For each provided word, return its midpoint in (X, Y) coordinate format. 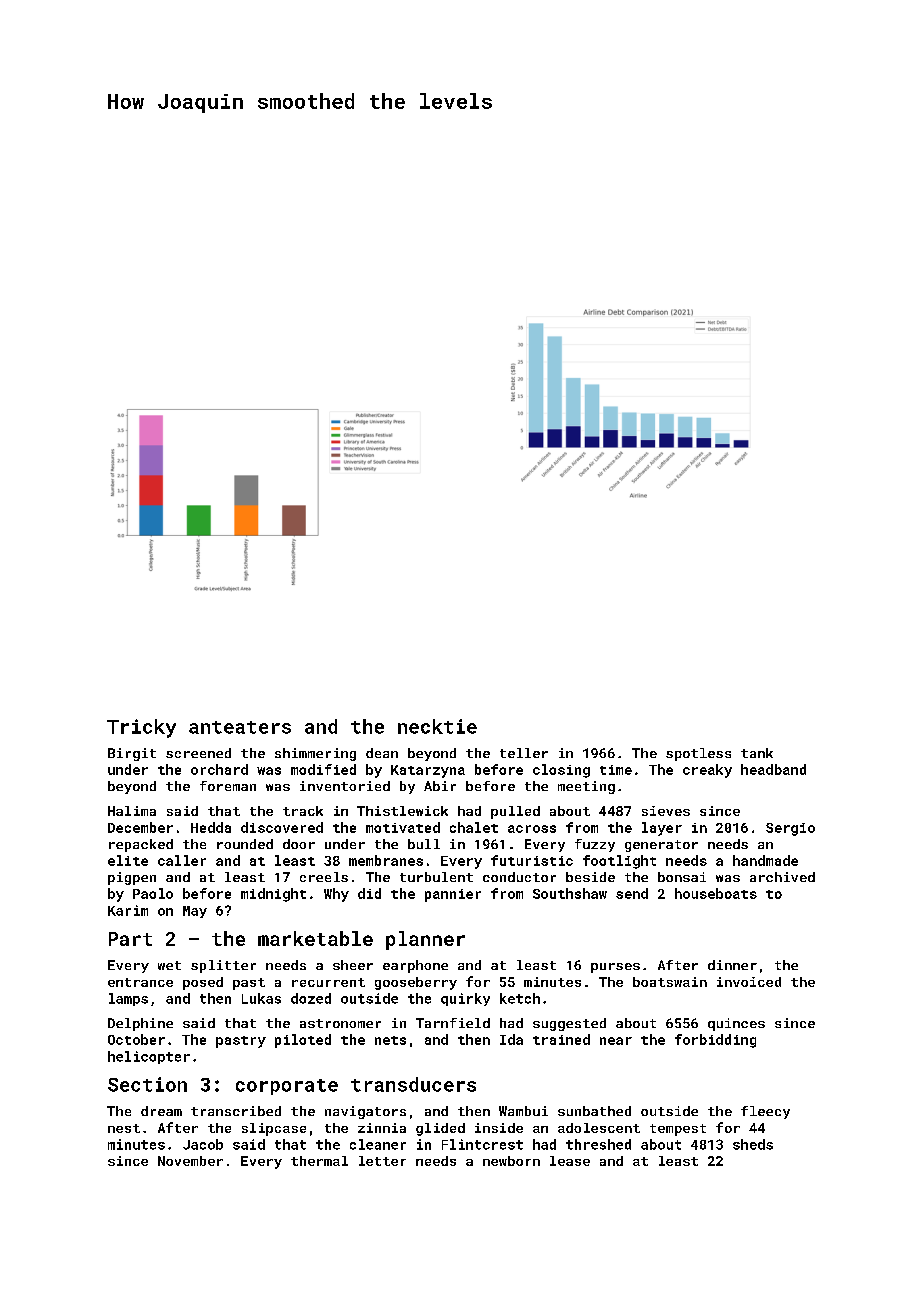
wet (169, 965)
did (369, 893)
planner (425, 940)
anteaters (240, 727)
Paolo (153, 893)
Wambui (523, 1111)
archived (782, 877)
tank (757, 753)
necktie (437, 726)
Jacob (203, 1144)
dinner (732, 965)
